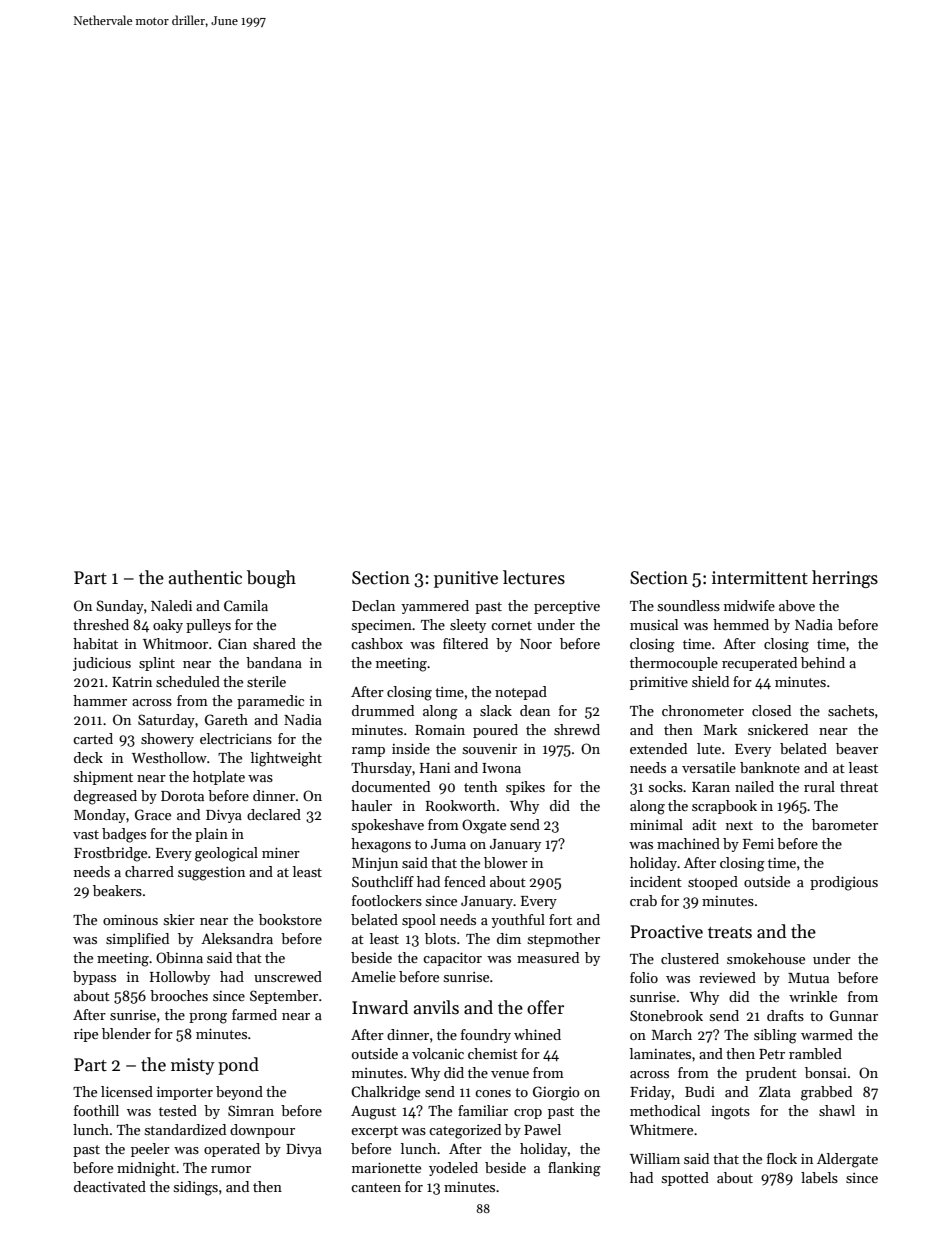 The image size is (952, 1233). What do you see at coordinates (656, 824) in the document?
I see `minimal` at bounding box center [656, 824].
